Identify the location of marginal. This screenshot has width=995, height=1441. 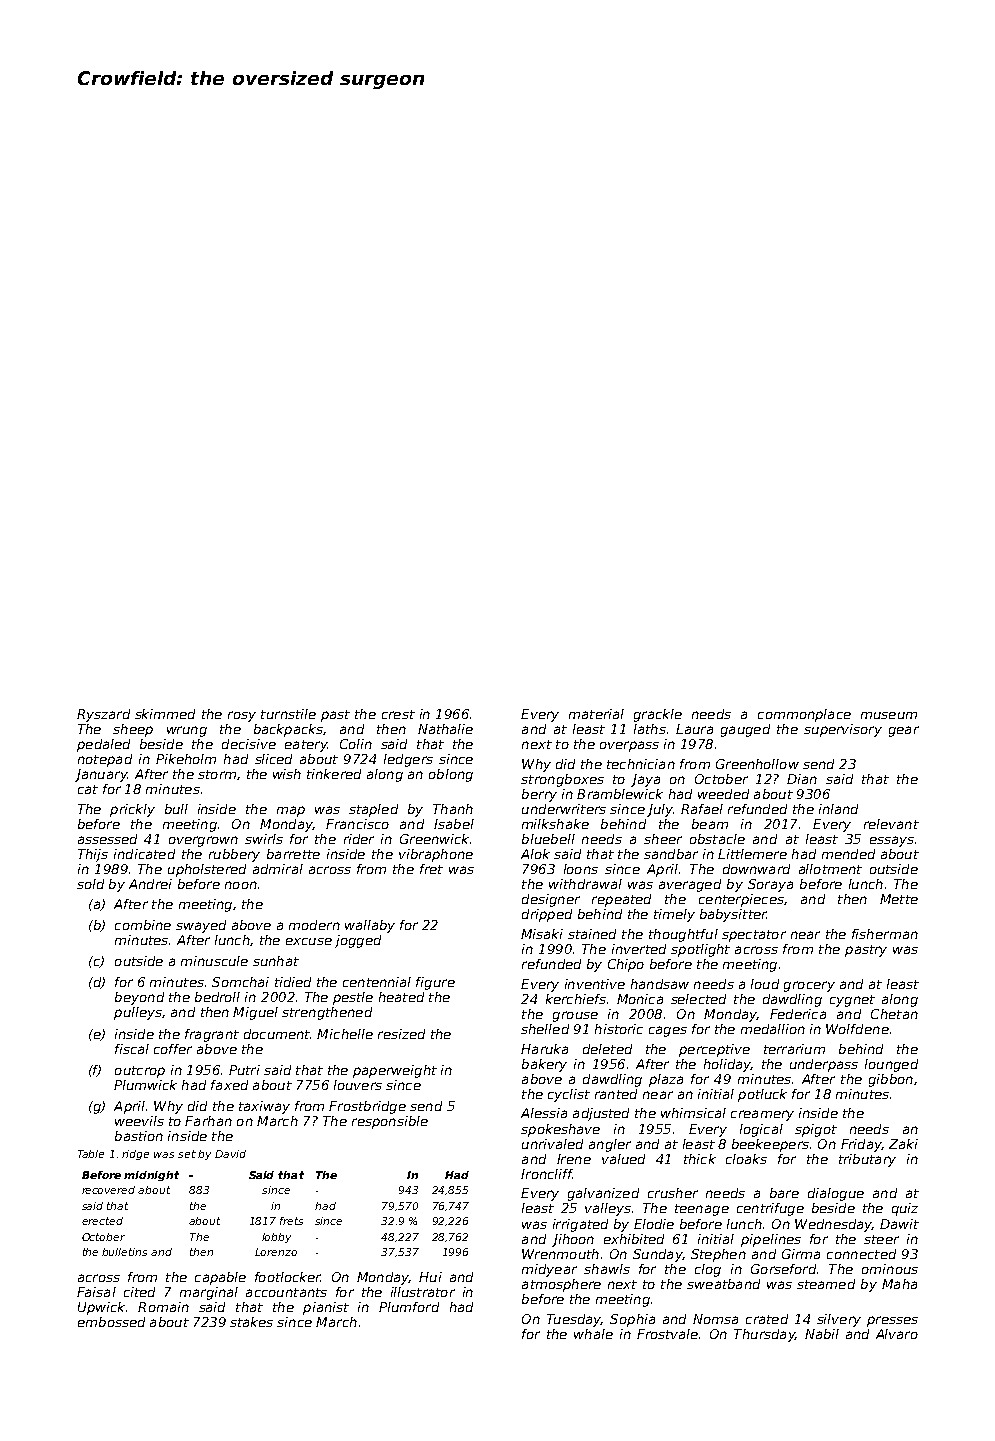
(209, 1293).
